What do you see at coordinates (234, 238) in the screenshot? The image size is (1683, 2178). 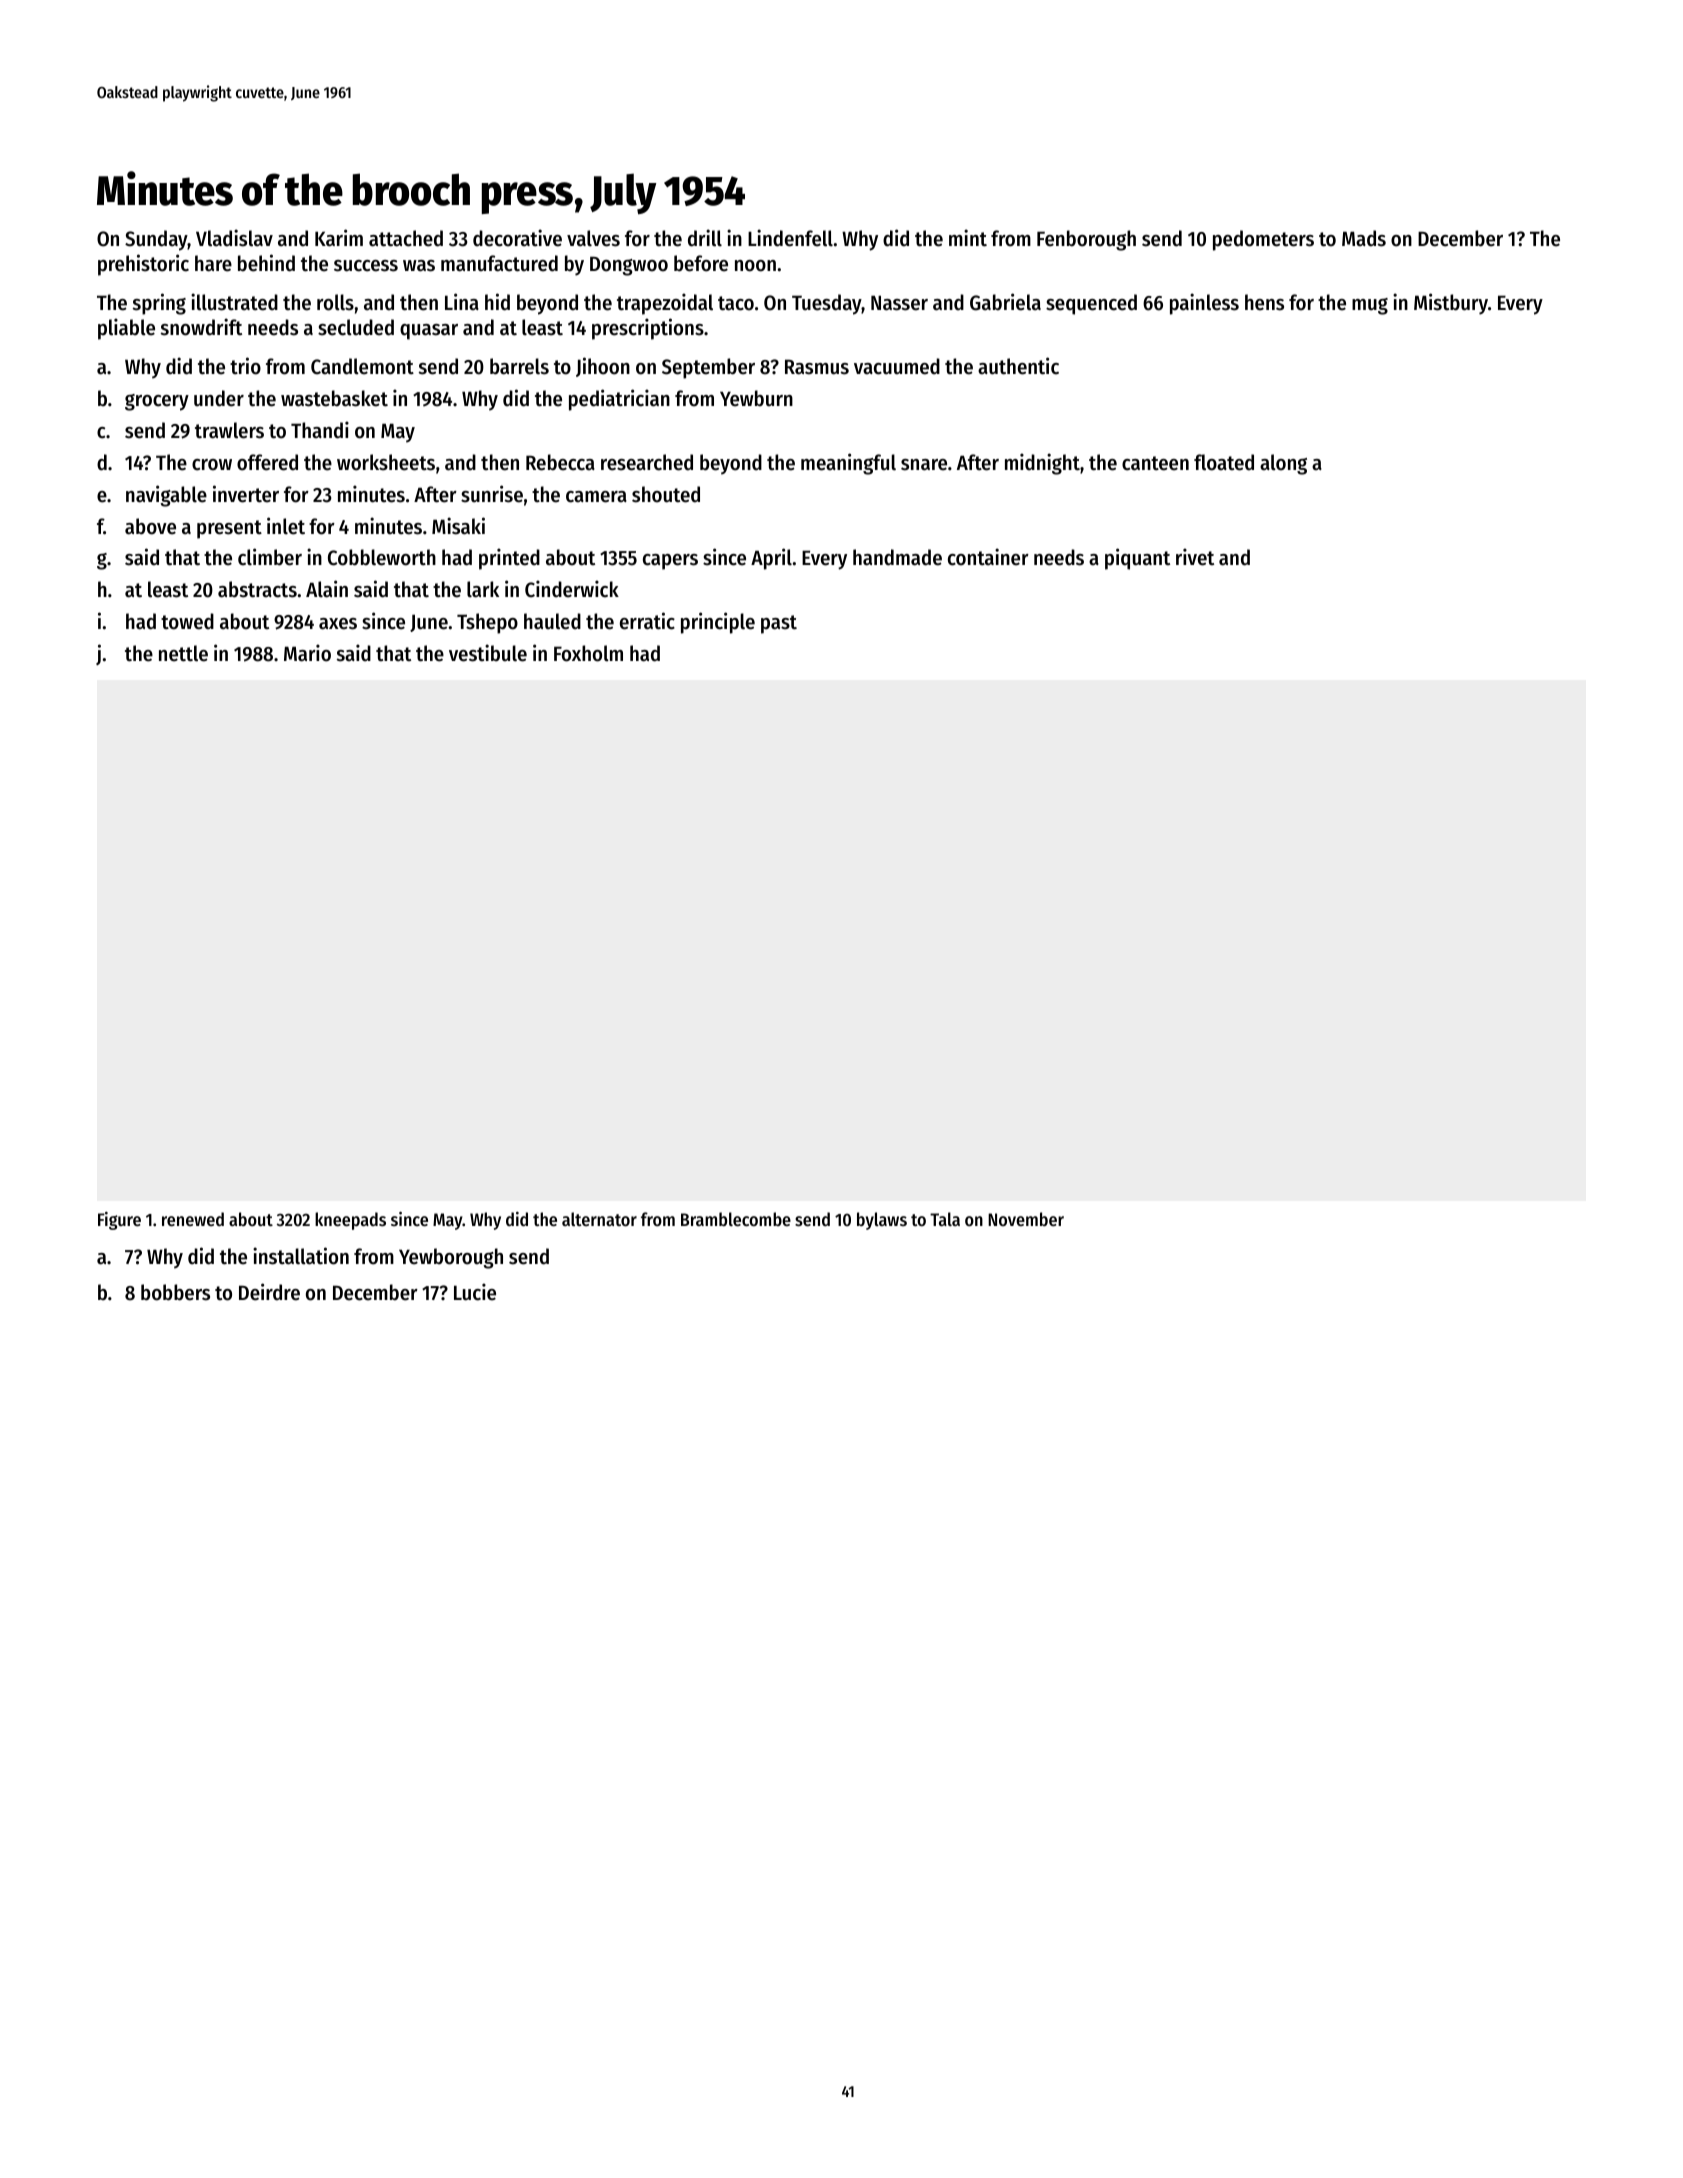 I see `Vladislav` at bounding box center [234, 238].
